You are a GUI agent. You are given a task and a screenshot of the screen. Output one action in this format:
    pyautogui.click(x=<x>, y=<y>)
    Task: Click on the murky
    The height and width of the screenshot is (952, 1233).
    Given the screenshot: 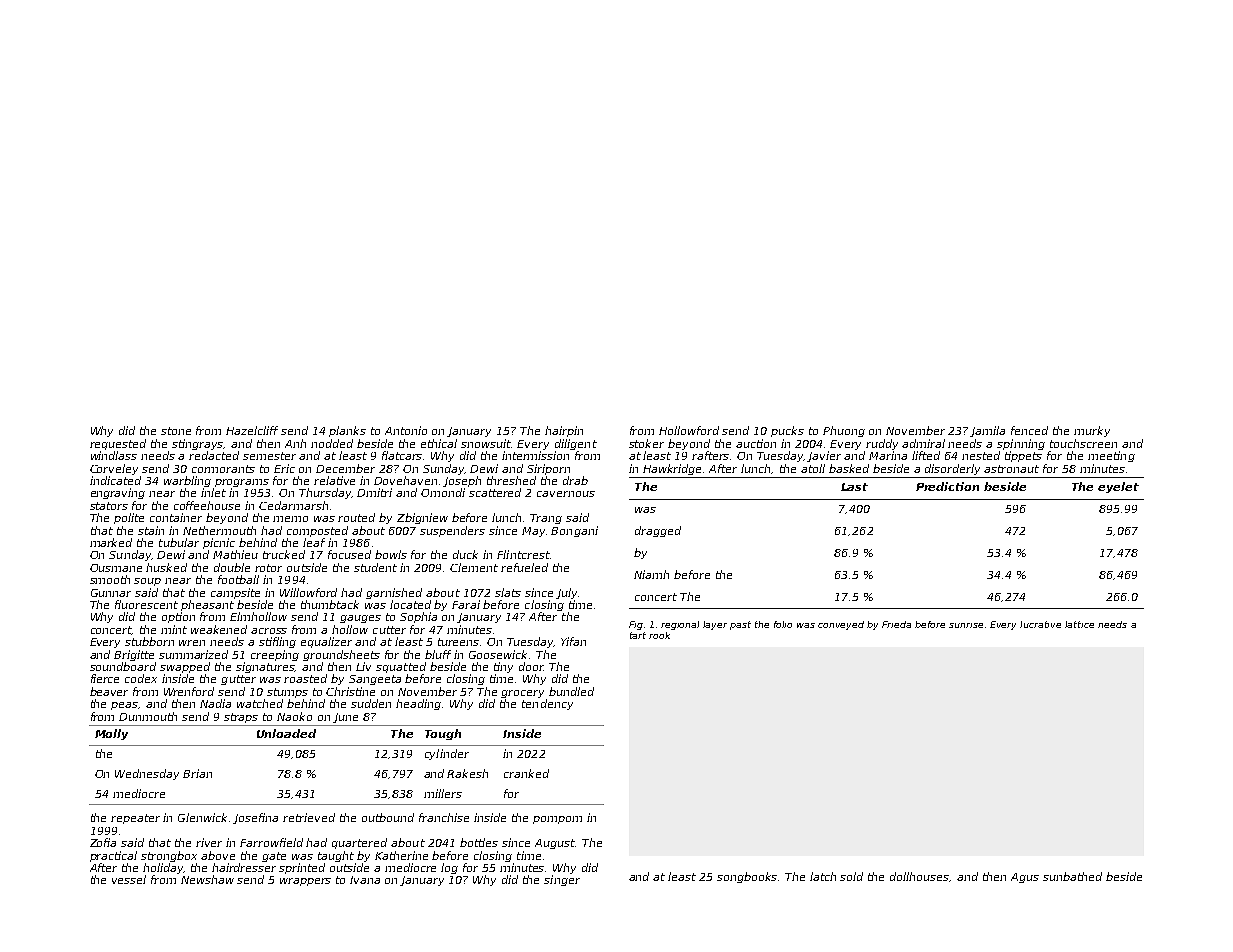 What is the action you would take?
    pyautogui.click(x=1092, y=431)
